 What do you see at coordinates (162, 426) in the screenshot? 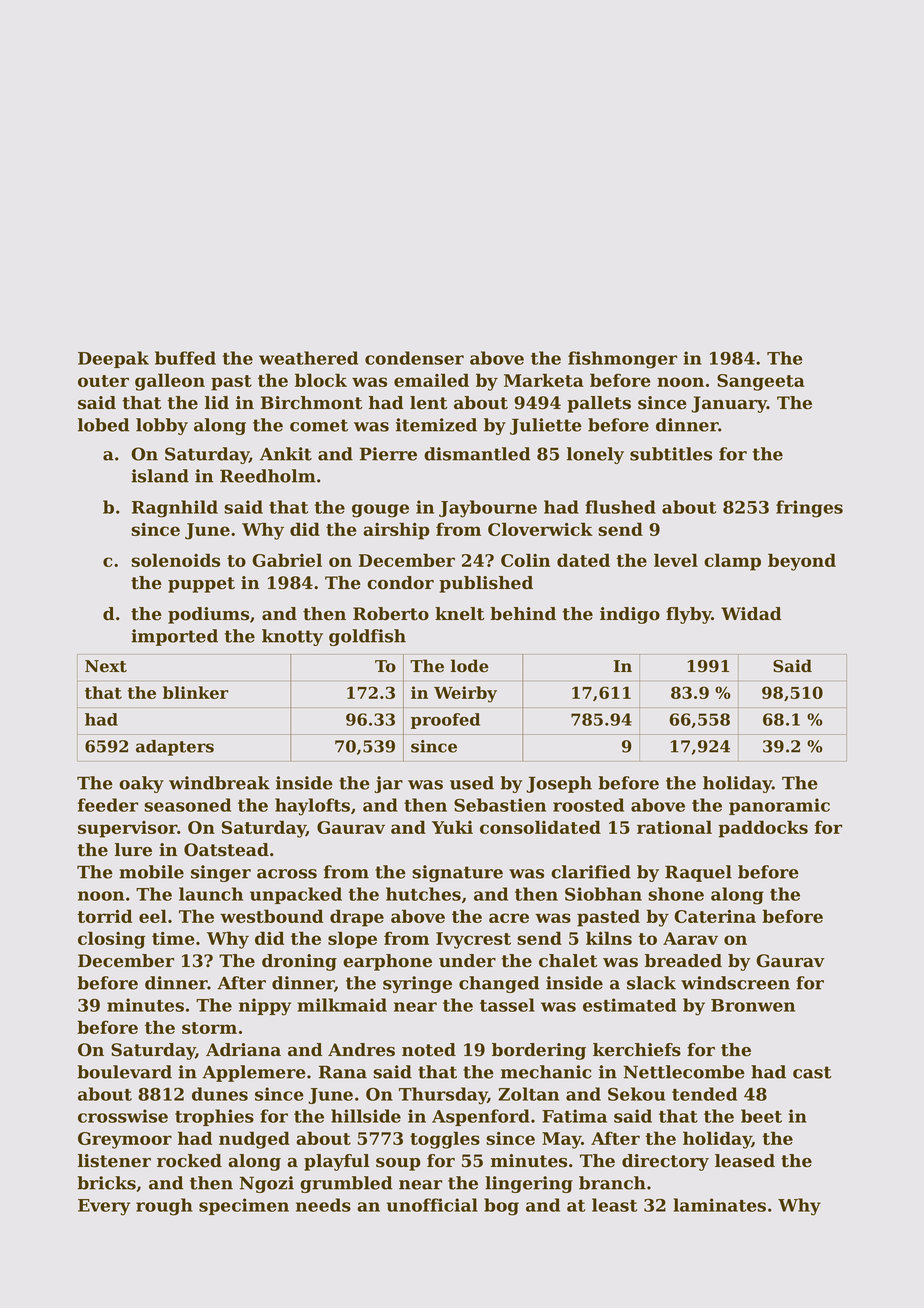
I see `lobby` at bounding box center [162, 426].
